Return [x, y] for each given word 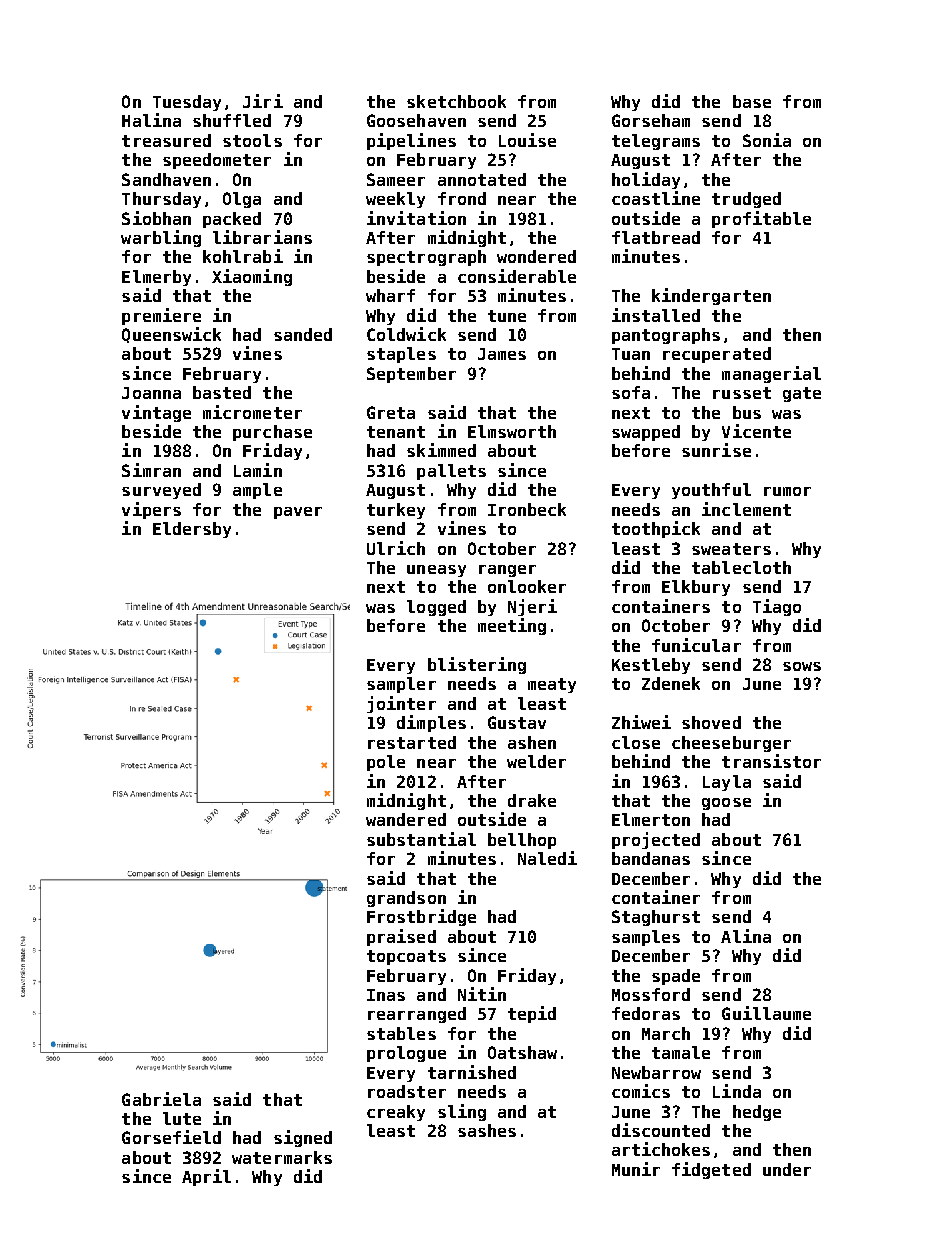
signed [303, 1138]
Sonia [767, 140]
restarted [412, 742]
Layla [727, 783]
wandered [406, 819]
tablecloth [741, 567]
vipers [151, 510]
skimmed [441, 450]
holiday [646, 180]
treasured [166, 140]
